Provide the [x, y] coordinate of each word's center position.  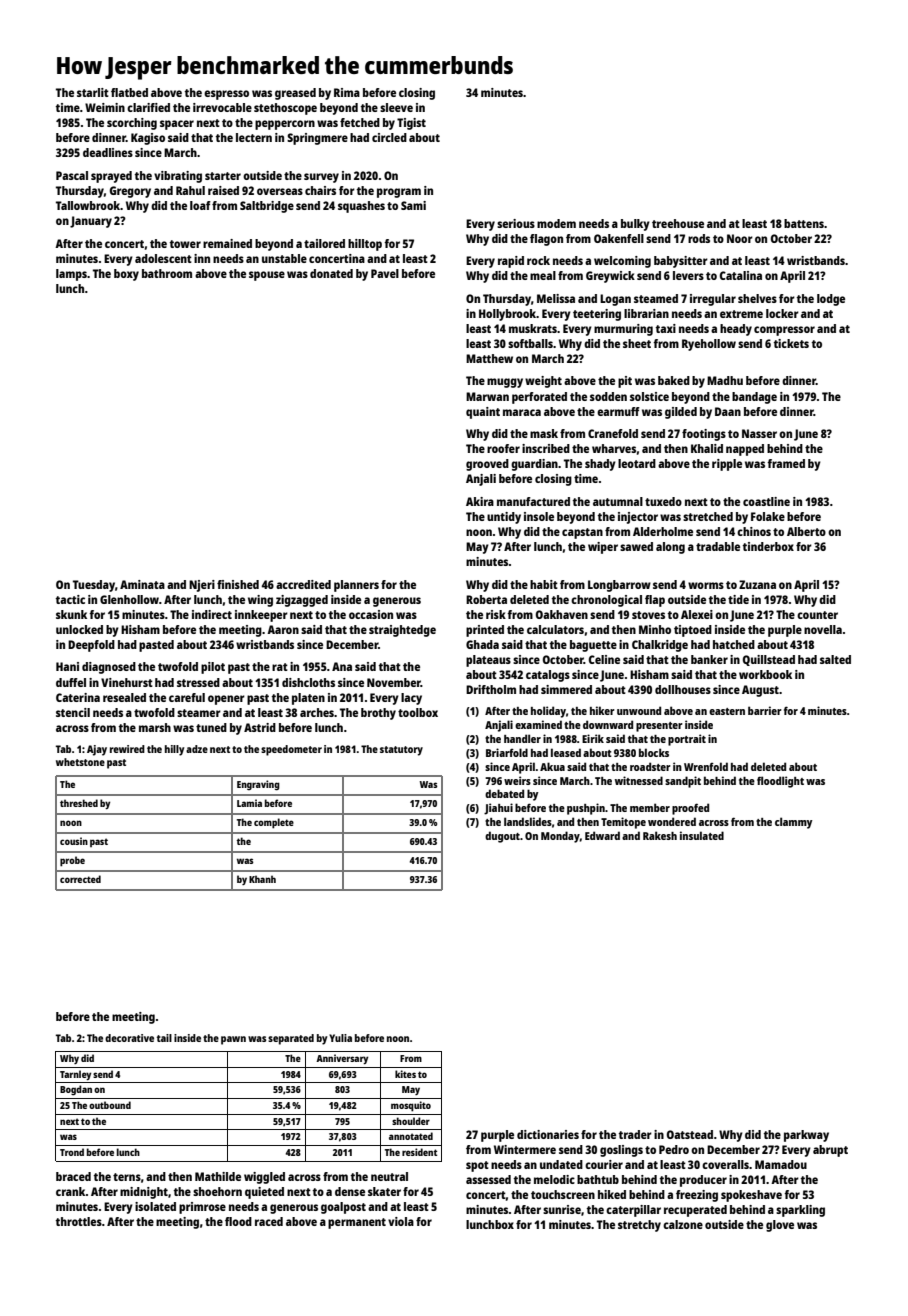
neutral [389, 1176]
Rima [347, 92]
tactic [70, 599]
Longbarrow [619, 586]
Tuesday [94, 586]
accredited [303, 584]
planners [356, 586]
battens [804, 223]
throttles [79, 1221]
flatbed [129, 92]
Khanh [262, 879]
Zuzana [757, 584]
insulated [702, 835]
